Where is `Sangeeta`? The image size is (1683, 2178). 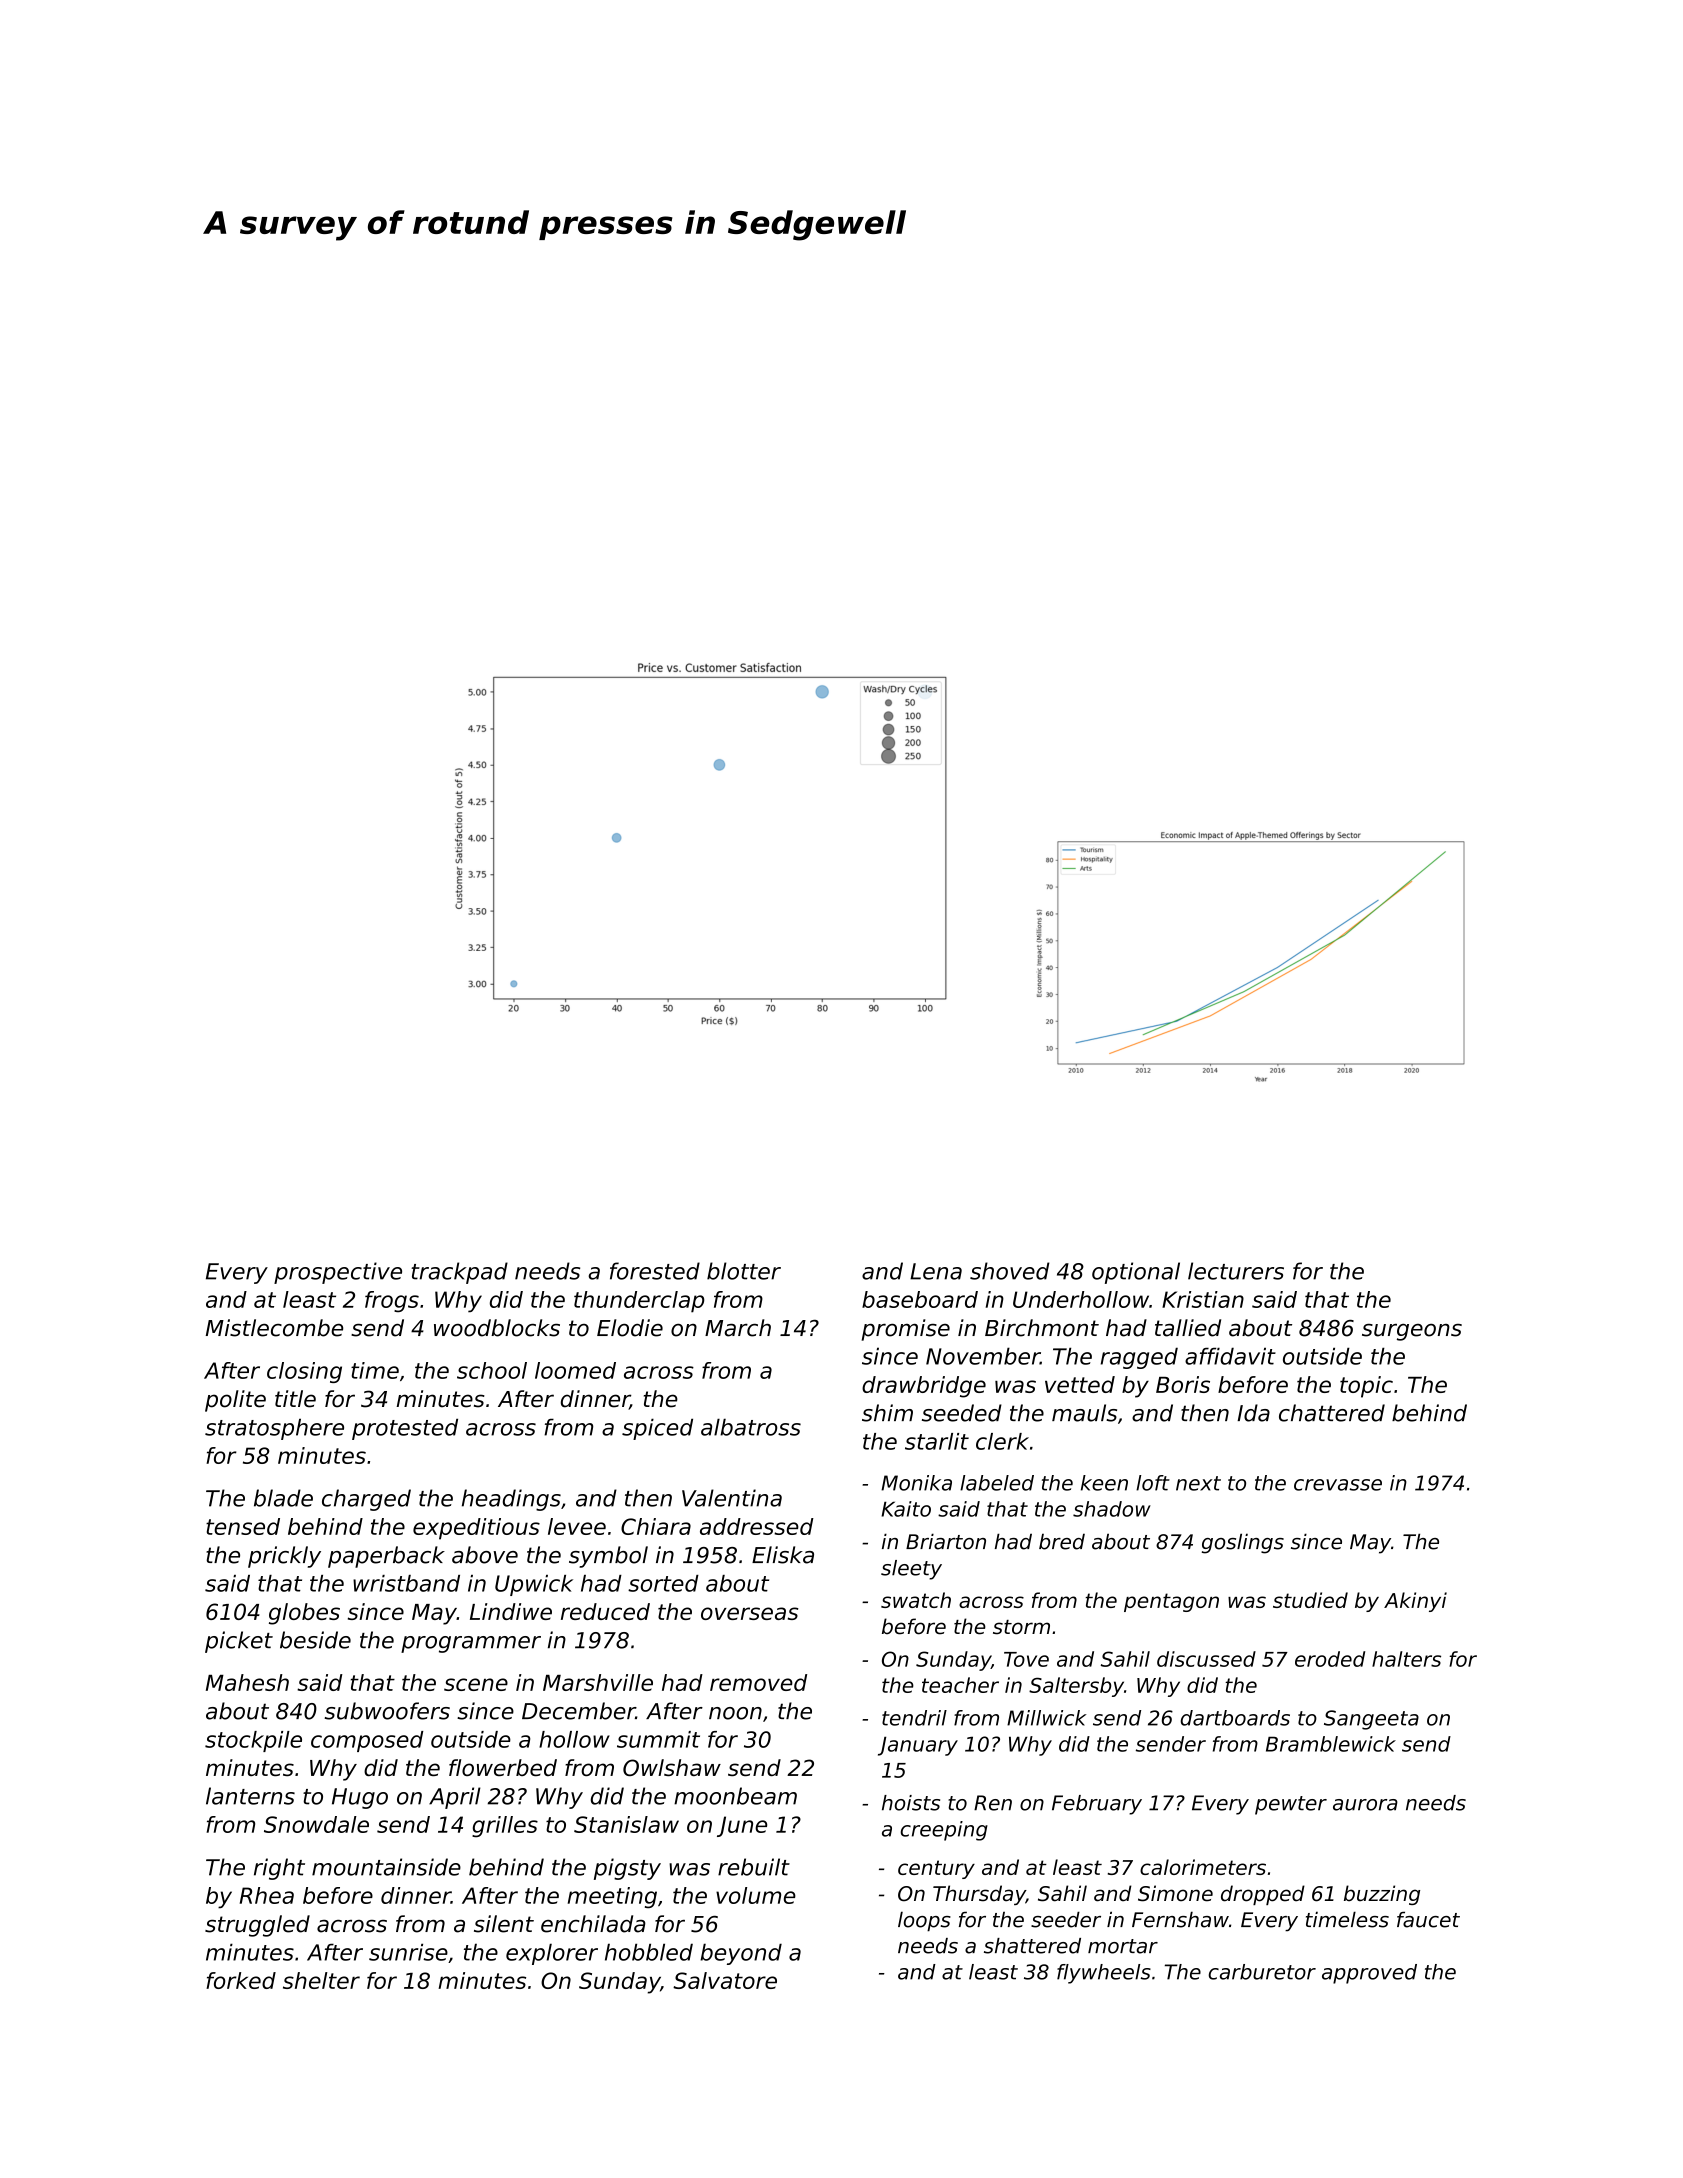
Sangeeta is located at coordinates (1371, 1720).
